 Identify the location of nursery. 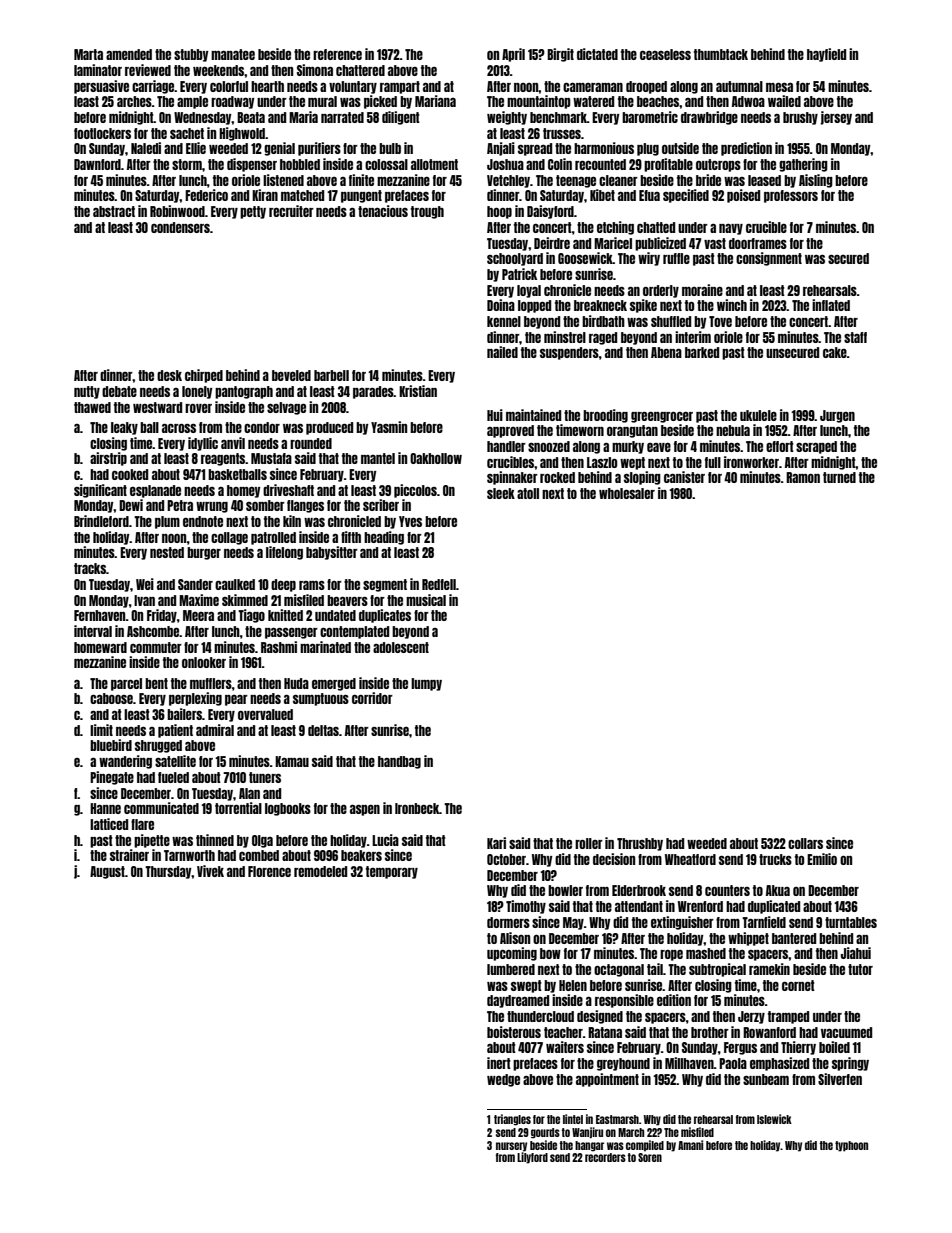
(511, 1147).
